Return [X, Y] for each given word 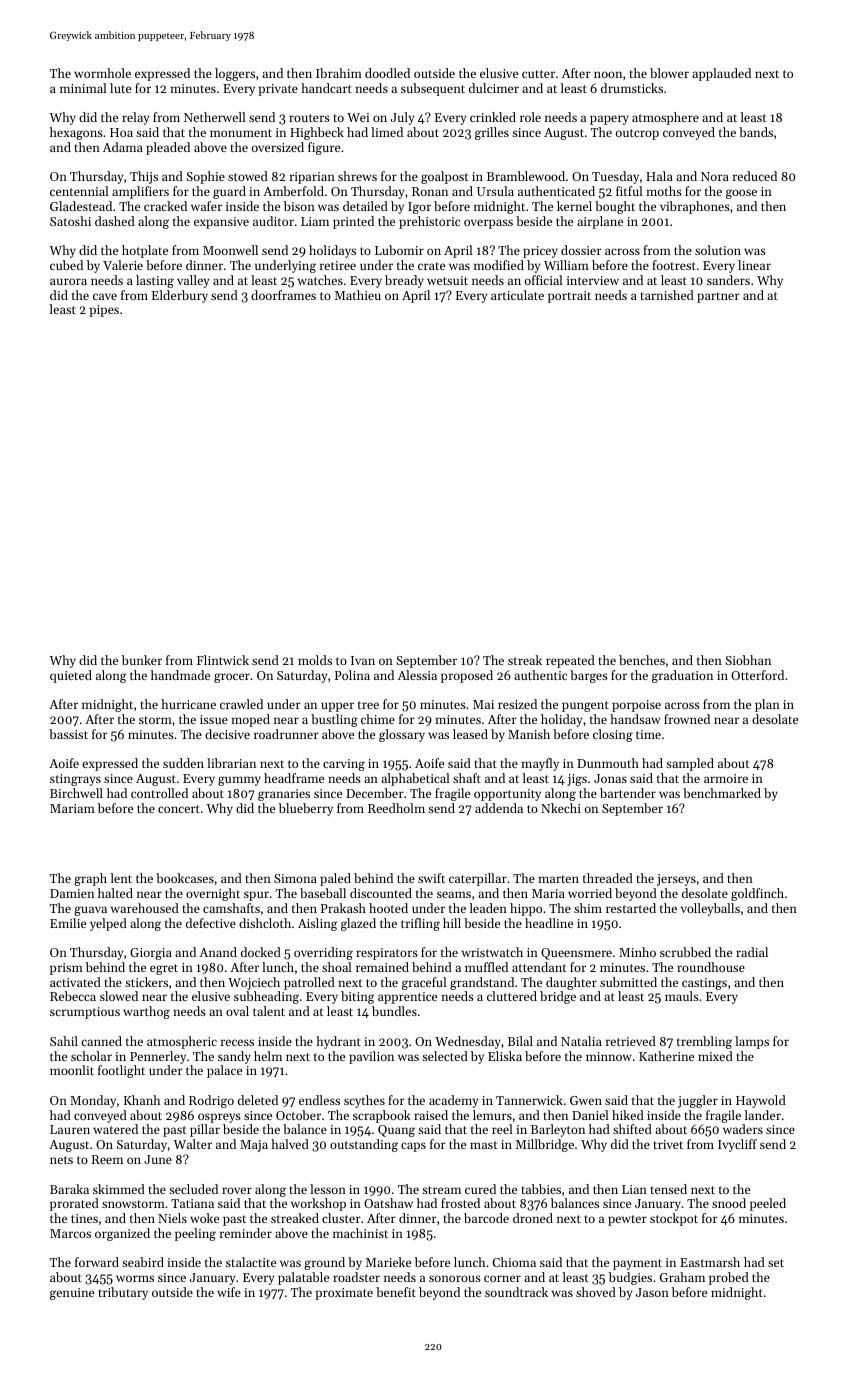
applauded [721, 74]
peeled [768, 1204]
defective [211, 923]
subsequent [433, 89]
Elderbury [180, 296]
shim [588, 908]
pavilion [371, 1057]
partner [718, 297]
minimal [83, 88]
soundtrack [516, 1292]
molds [315, 660]
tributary [123, 1293]
